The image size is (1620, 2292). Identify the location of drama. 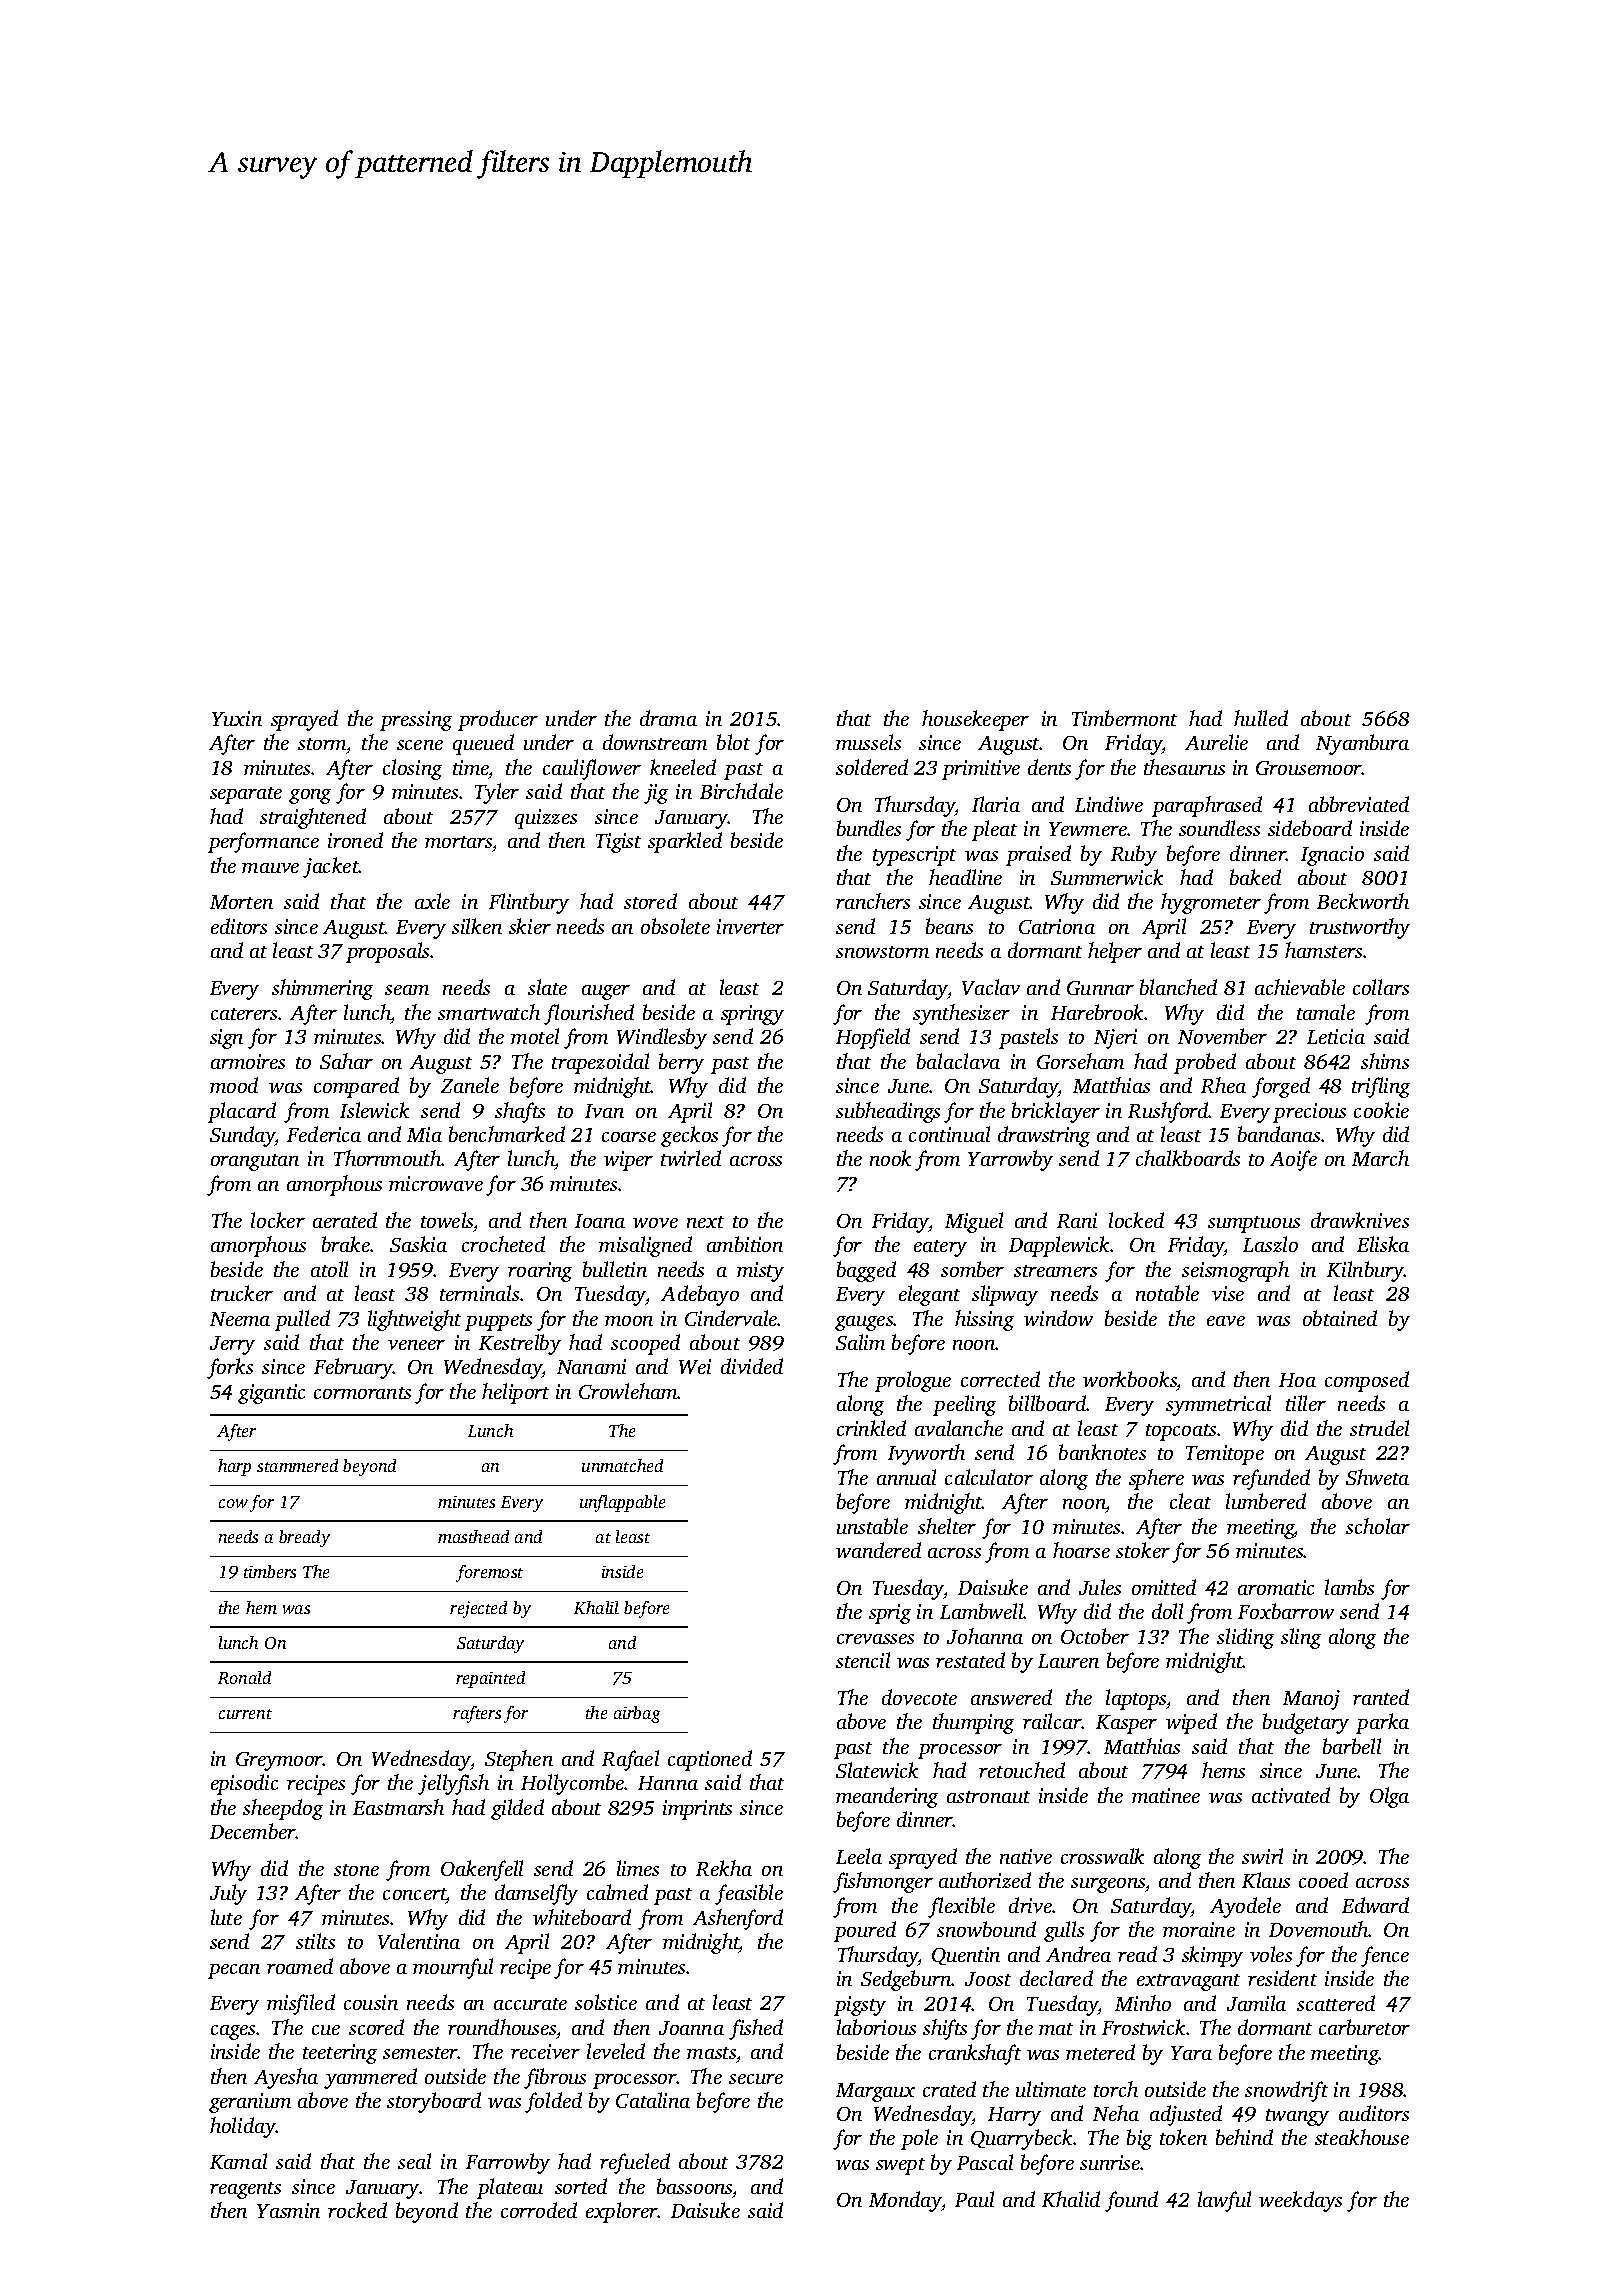
(668, 718).
